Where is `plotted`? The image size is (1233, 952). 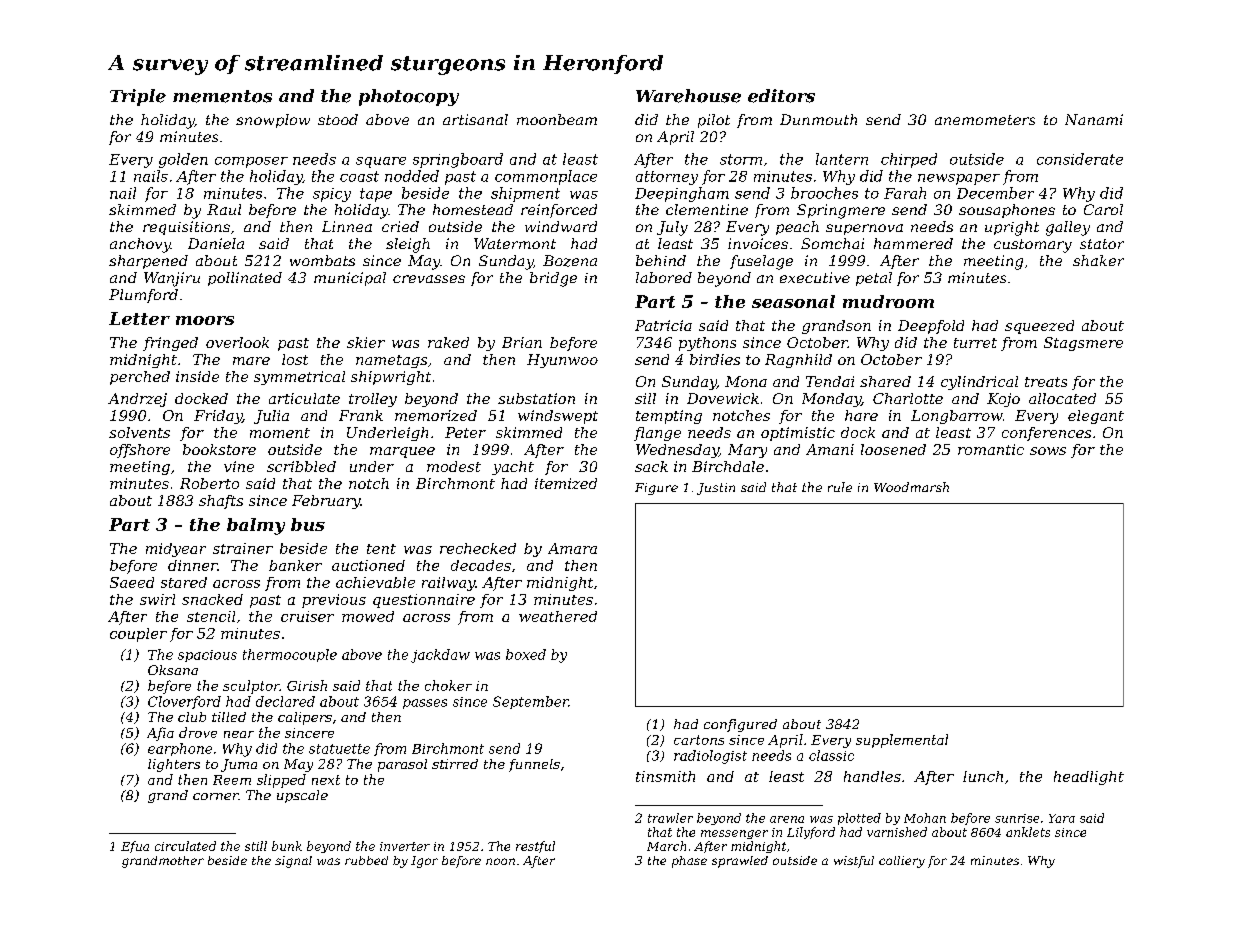 plotted is located at coordinates (859, 819).
